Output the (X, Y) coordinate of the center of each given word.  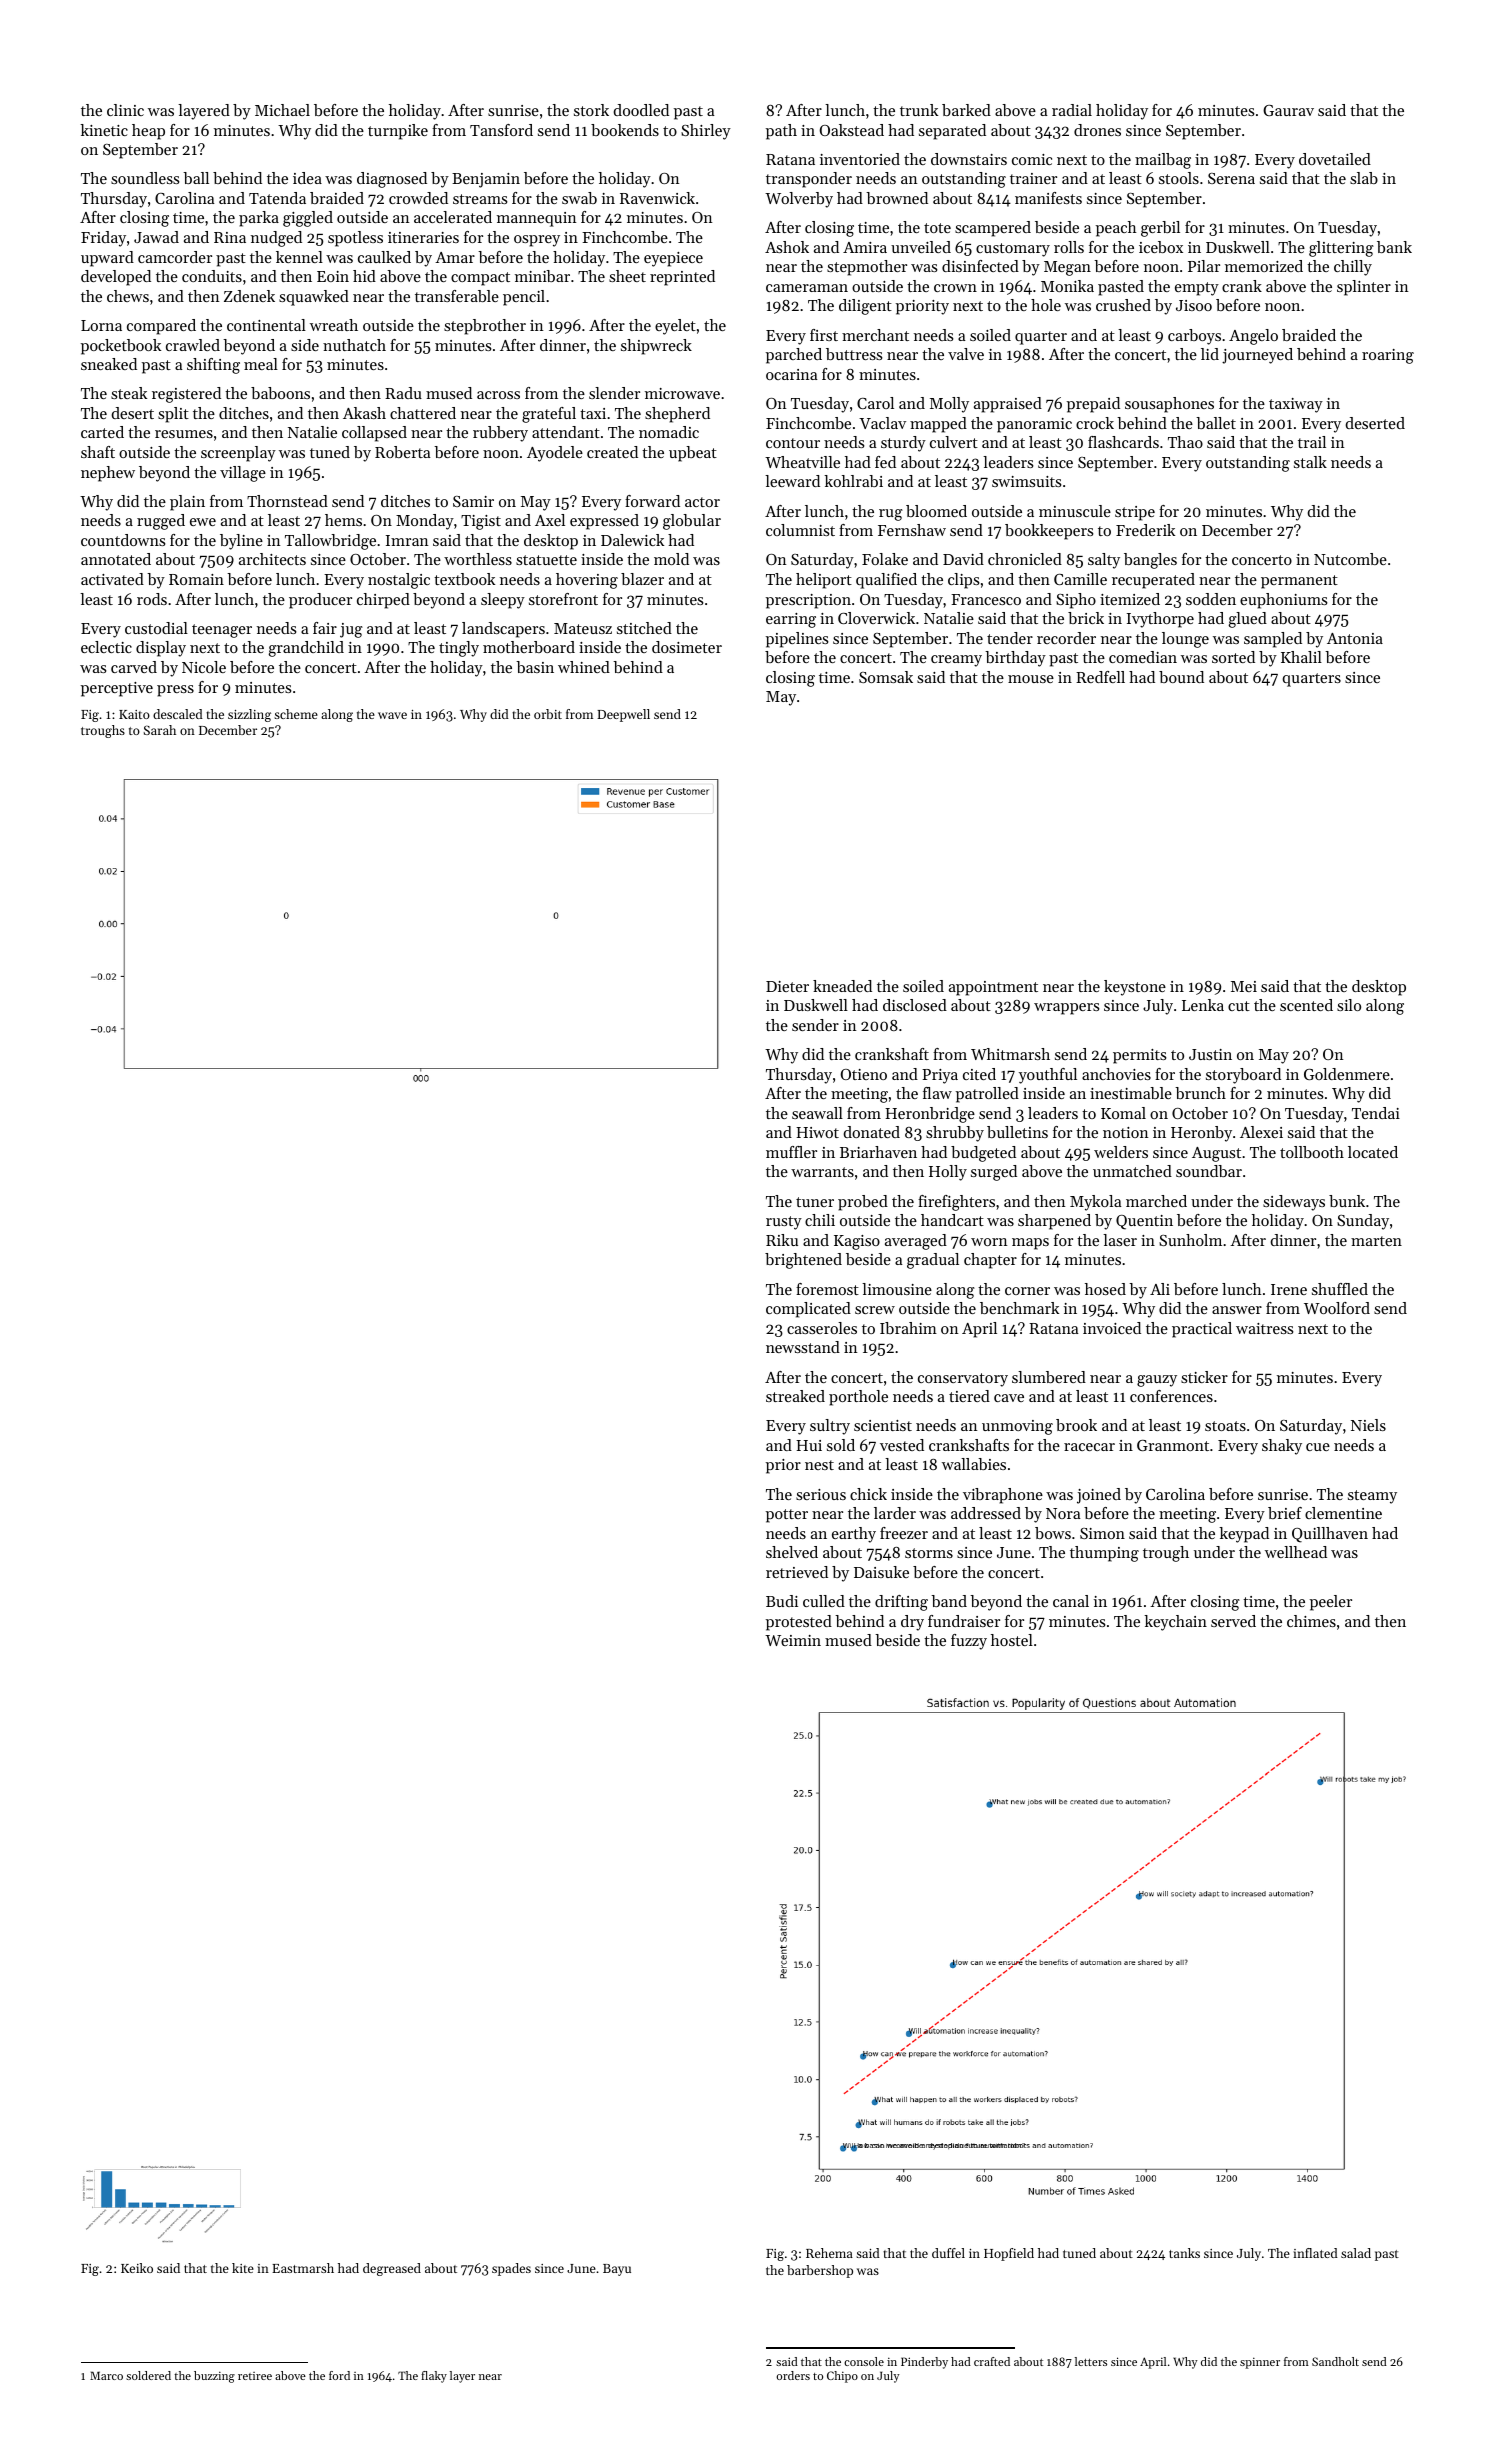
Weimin (793, 1640)
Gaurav (1288, 110)
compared (161, 327)
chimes (1311, 1621)
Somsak (886, 677)
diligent (865, 307)
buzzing (214, 2377)
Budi (782, 1601)
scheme (296, 714)
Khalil (1301, 657)
